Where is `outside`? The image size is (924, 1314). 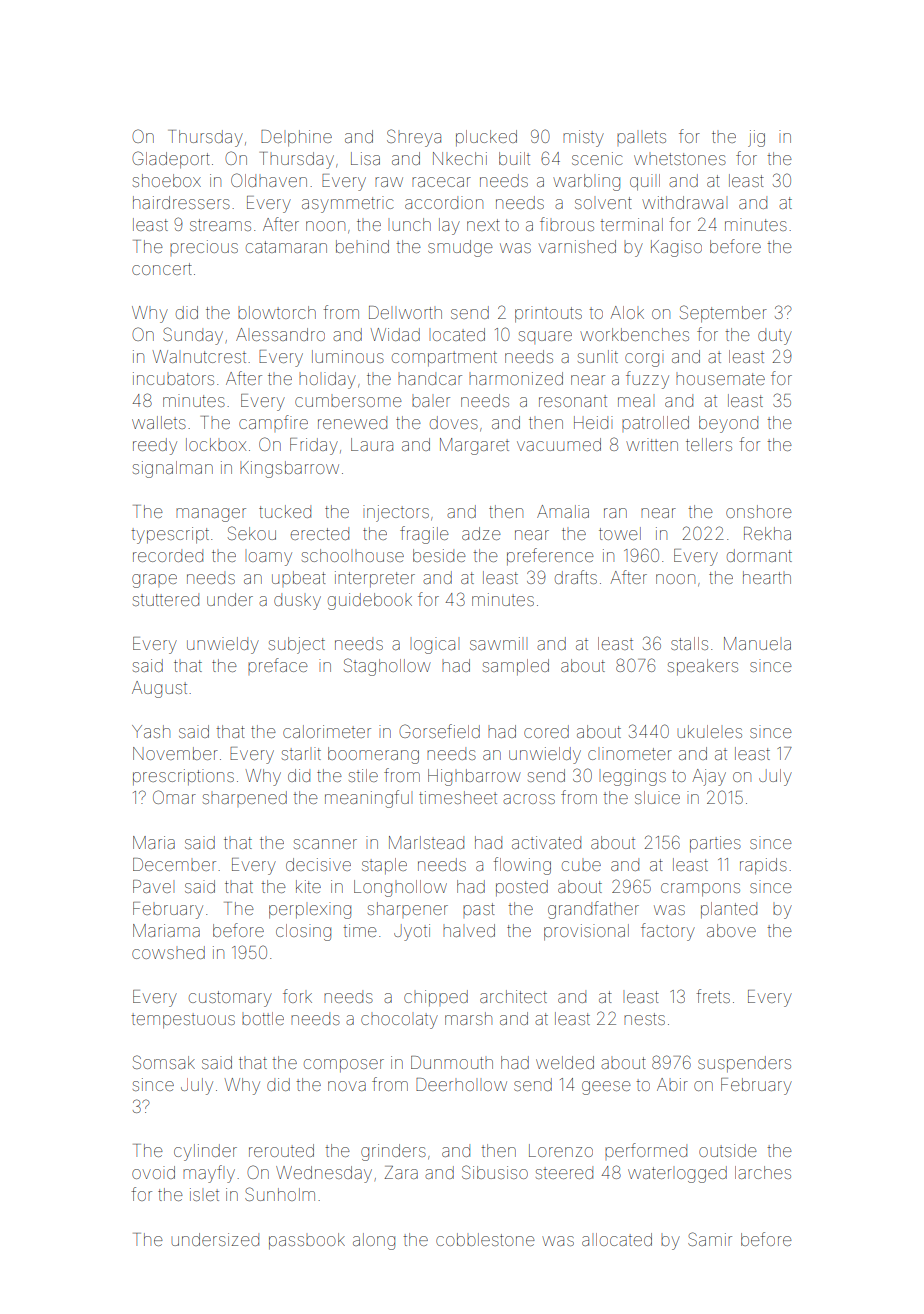
outside is located at coordinates (728, 1150).
